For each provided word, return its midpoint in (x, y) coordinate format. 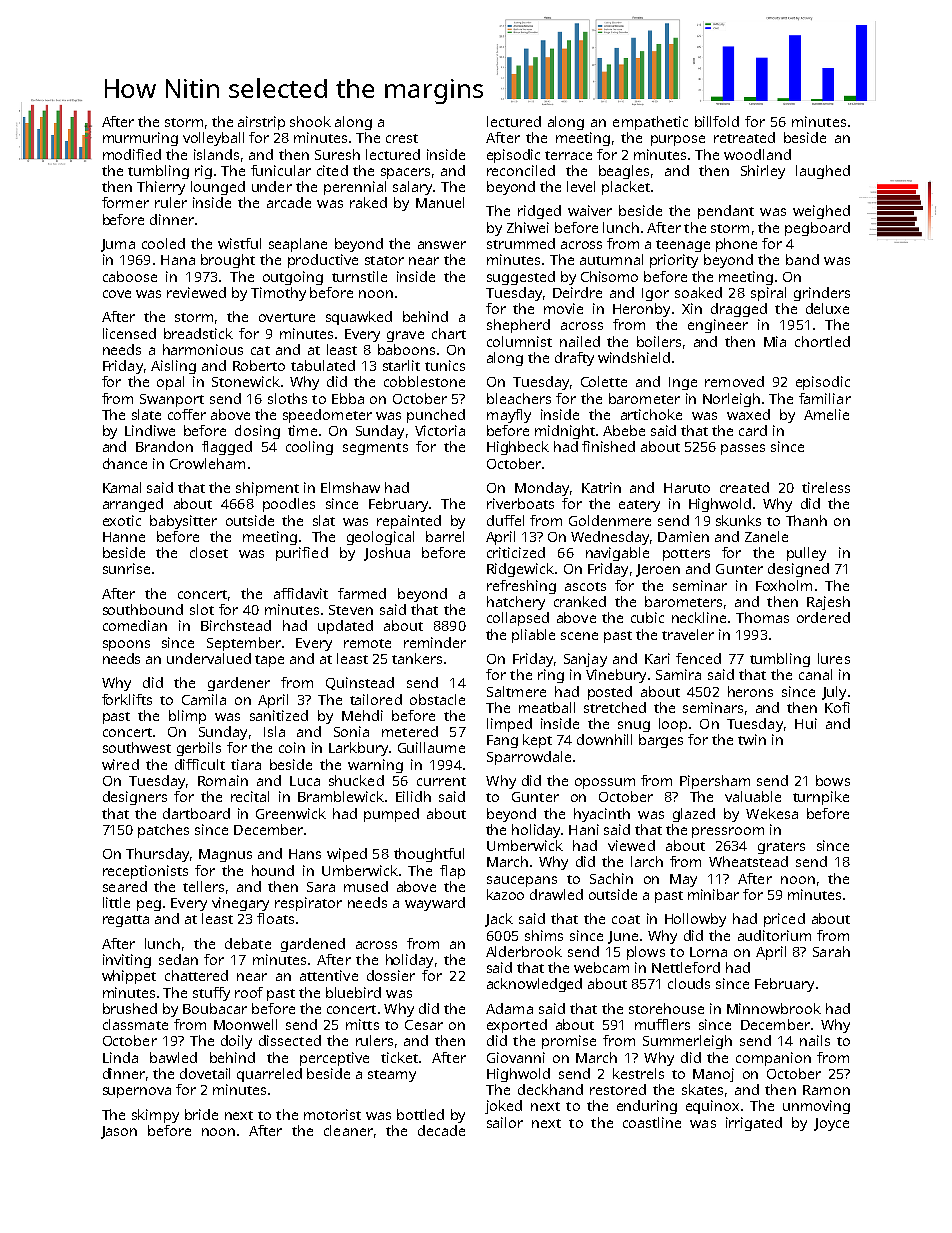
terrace (568, 155)
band (802, 259)
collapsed (518, 619)
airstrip (261, 123)
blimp (187, 717)
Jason (119, 1132)
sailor (505, 1122)
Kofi (837, 707)
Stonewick (246, 381)
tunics (445, 365)
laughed (823, 172)
